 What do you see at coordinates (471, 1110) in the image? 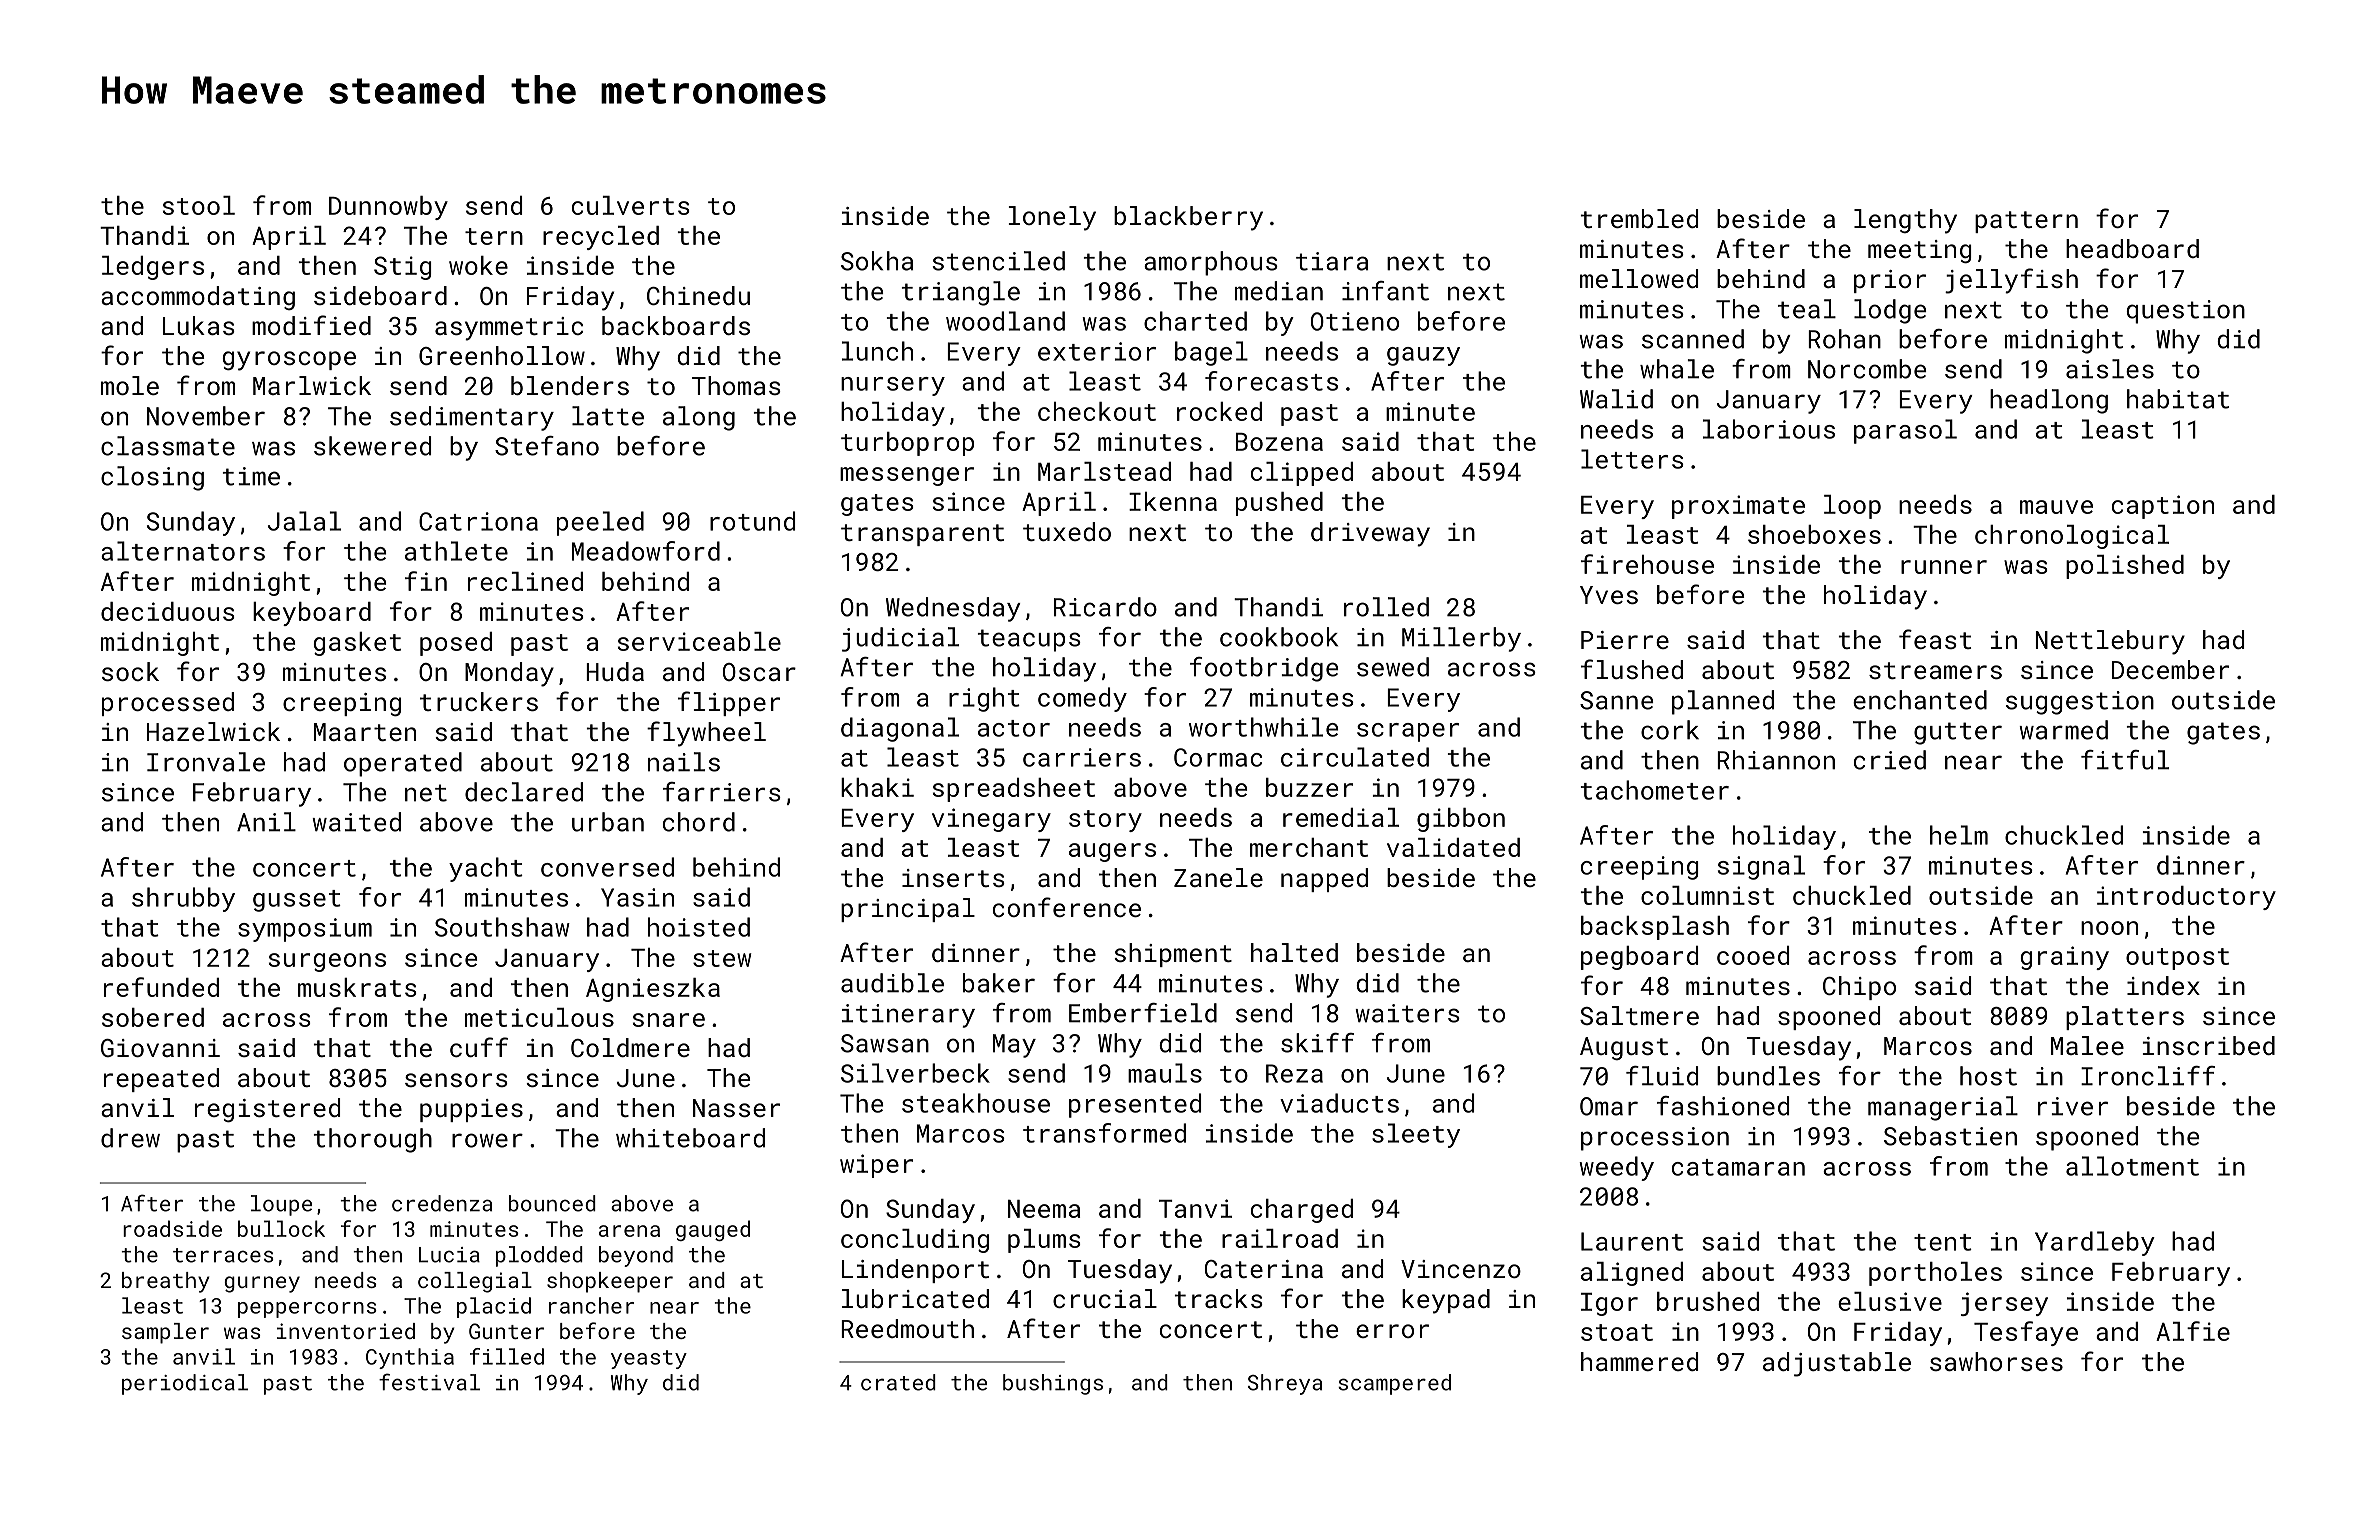
I see `puppies` at bounding box center [471, 1110].
